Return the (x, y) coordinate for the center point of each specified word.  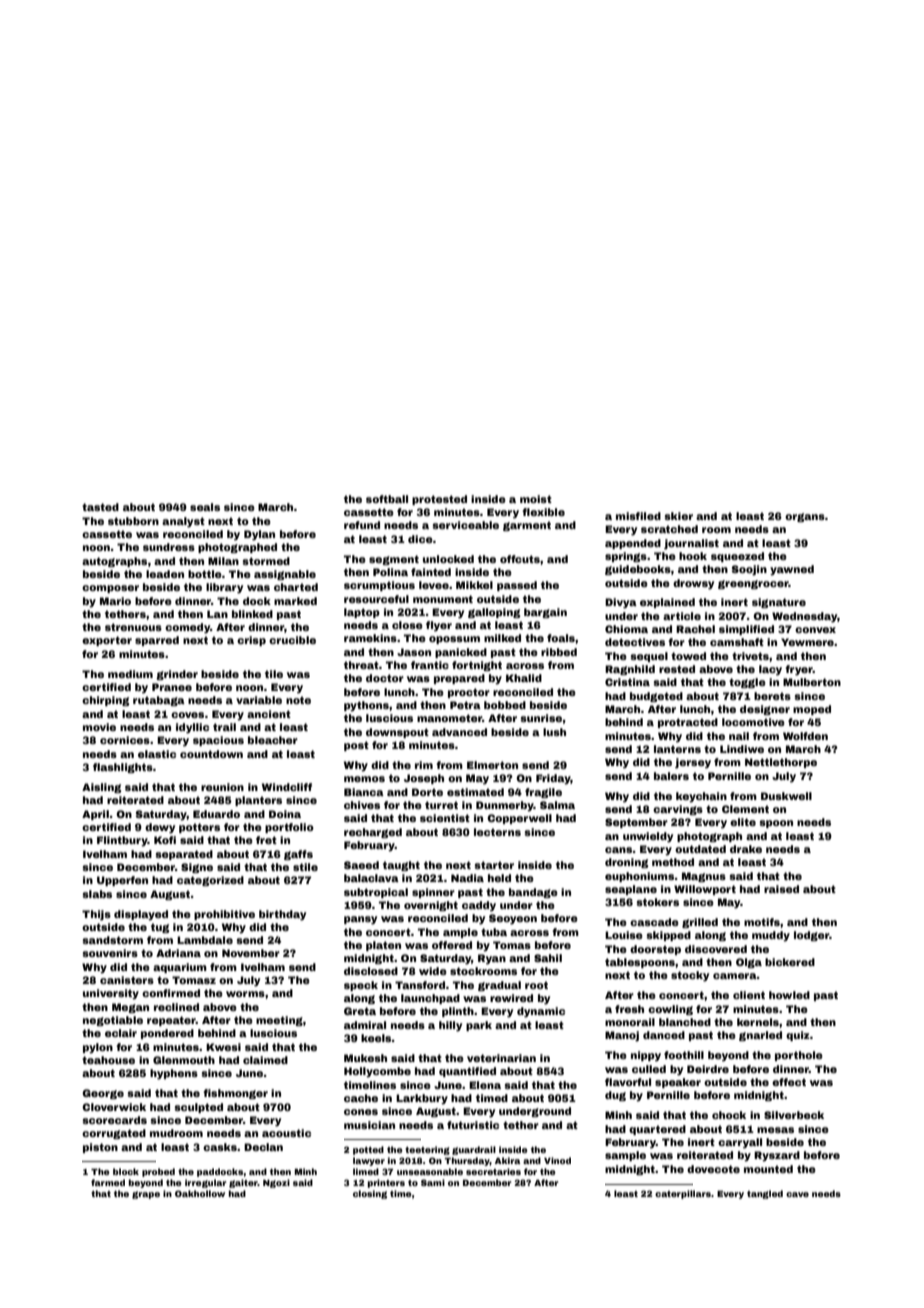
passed (517, 586)
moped (812, 710)
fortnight (477, 666)
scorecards (114, 1120)
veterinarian (501, 1058)
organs (805, 517)
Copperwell (519, 819)
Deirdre (708, 1069)
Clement (745, 809)
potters (199, 828)
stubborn (133, 521)
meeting (279, 1021)
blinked (252, 614)
